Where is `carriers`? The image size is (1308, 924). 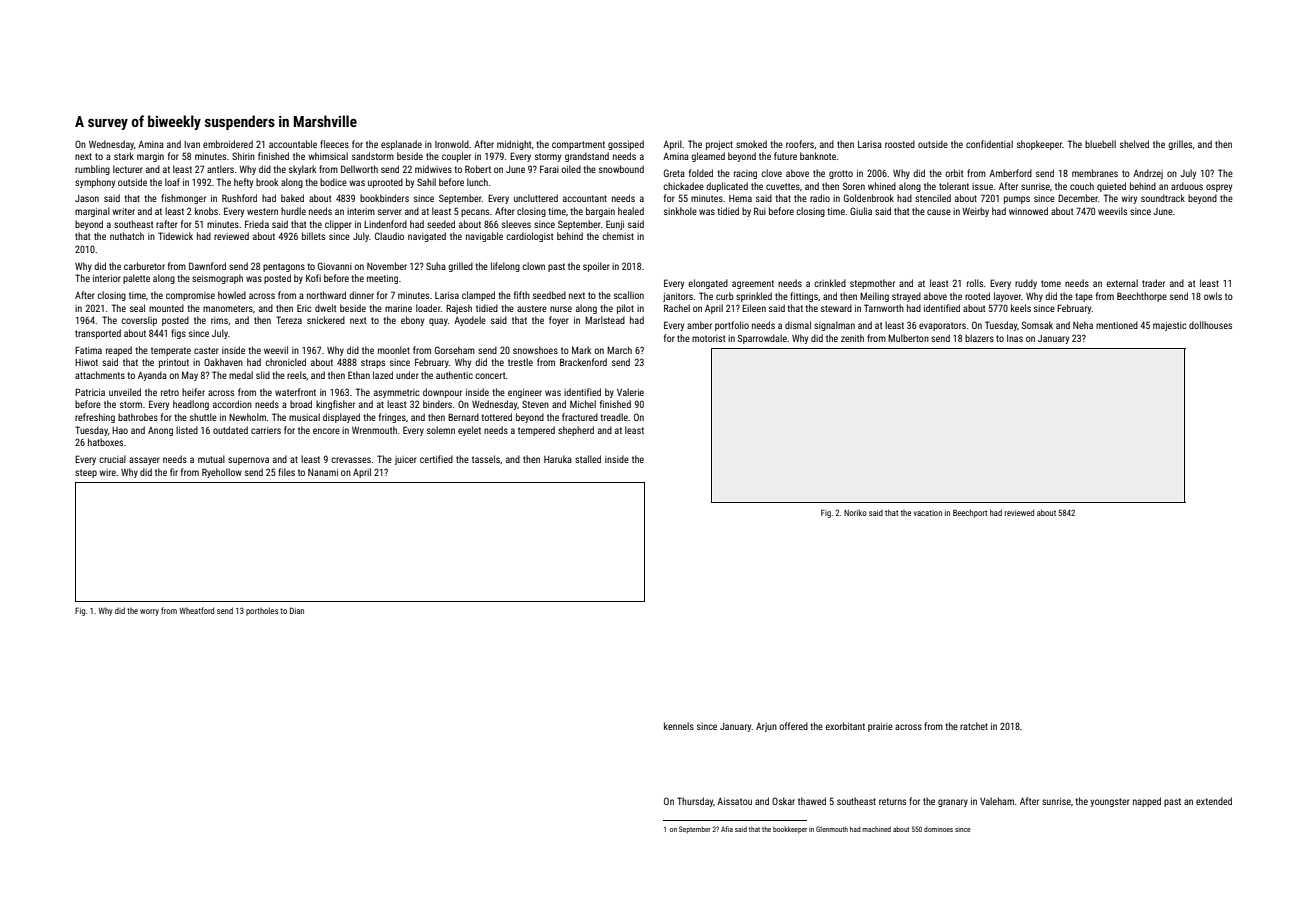
carriers is located at coordinates (266, 430).
